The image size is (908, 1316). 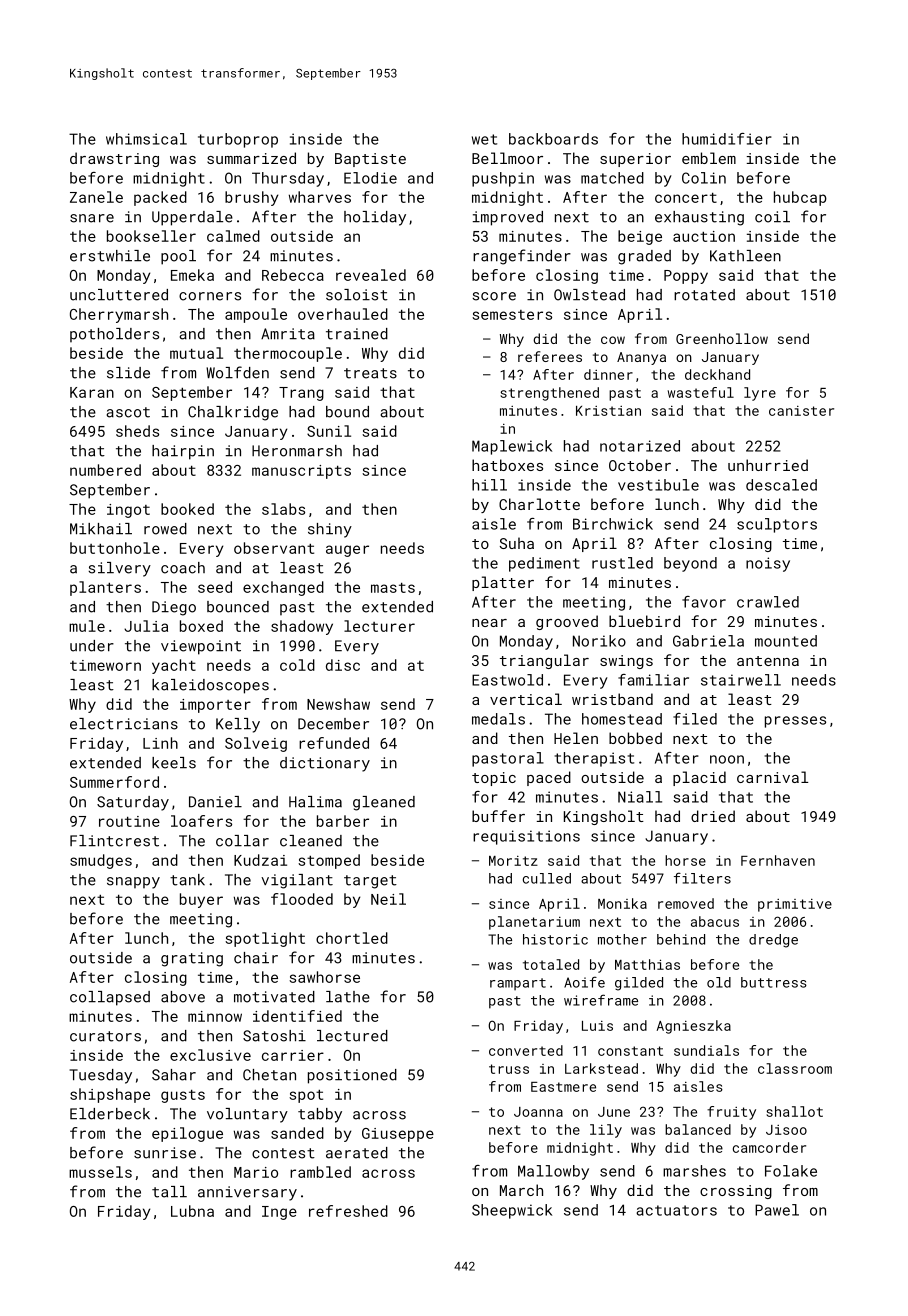 What do you see at coordinates (772, 777) in the image?
I see `carnival` at bounding box center [772, 777].
